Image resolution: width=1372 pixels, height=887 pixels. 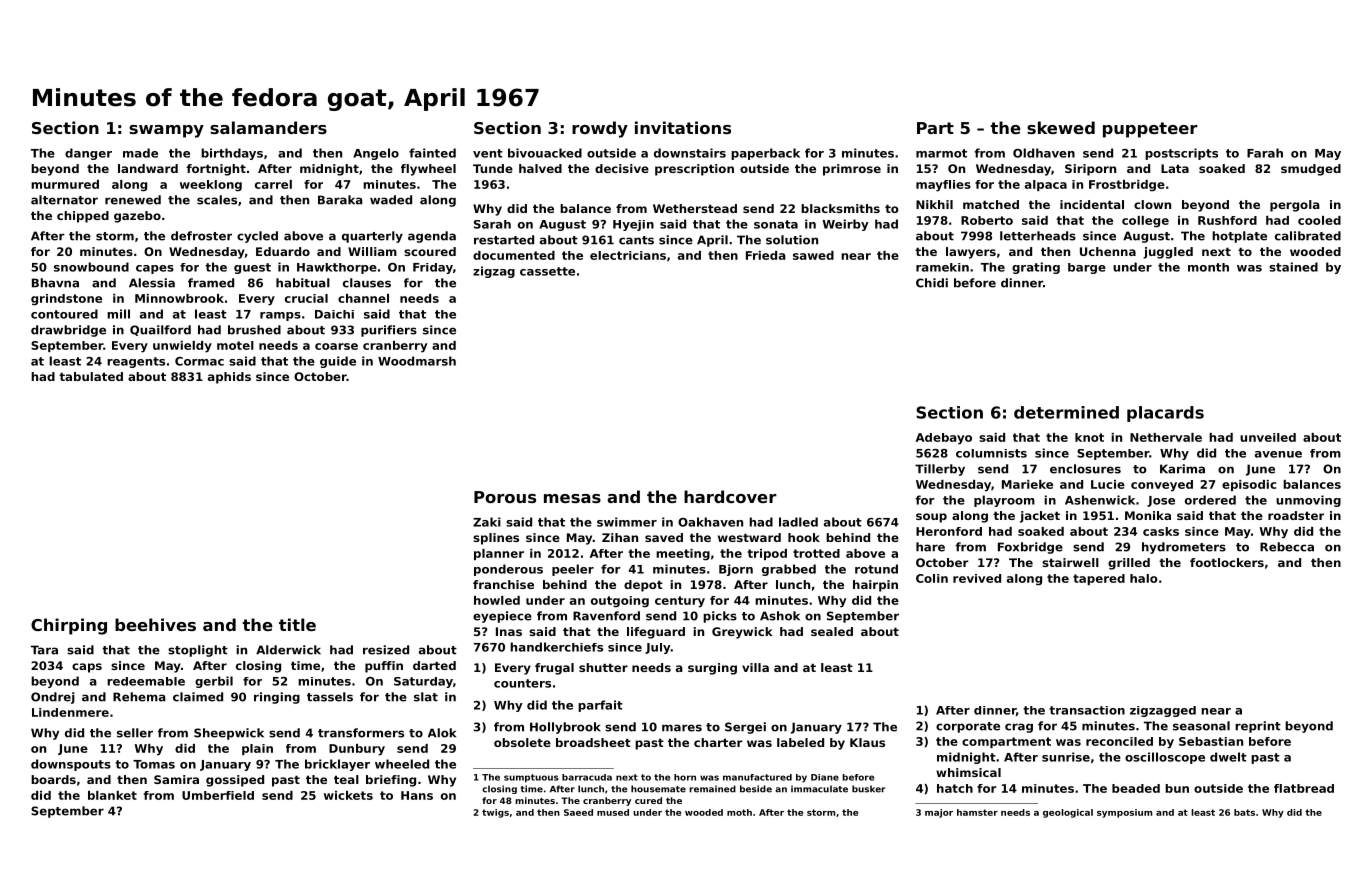 What do you see at coordinates (361, 733) in the document?
I see `transformers` at bounding box center [361, 733].
